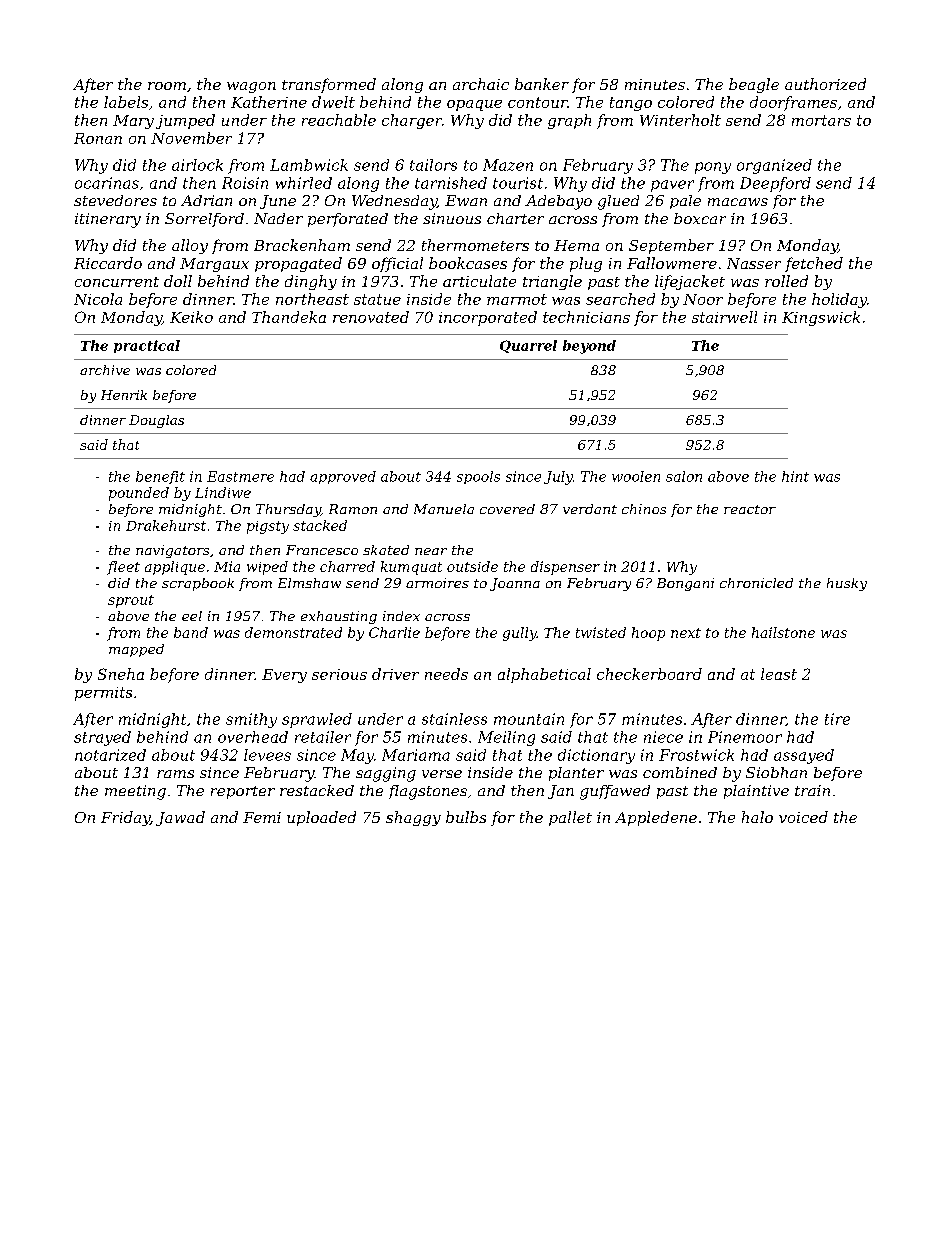  What do you see at coordinates (774, 166) in the image?
I see `organized` at bounding box center [774, 166].
